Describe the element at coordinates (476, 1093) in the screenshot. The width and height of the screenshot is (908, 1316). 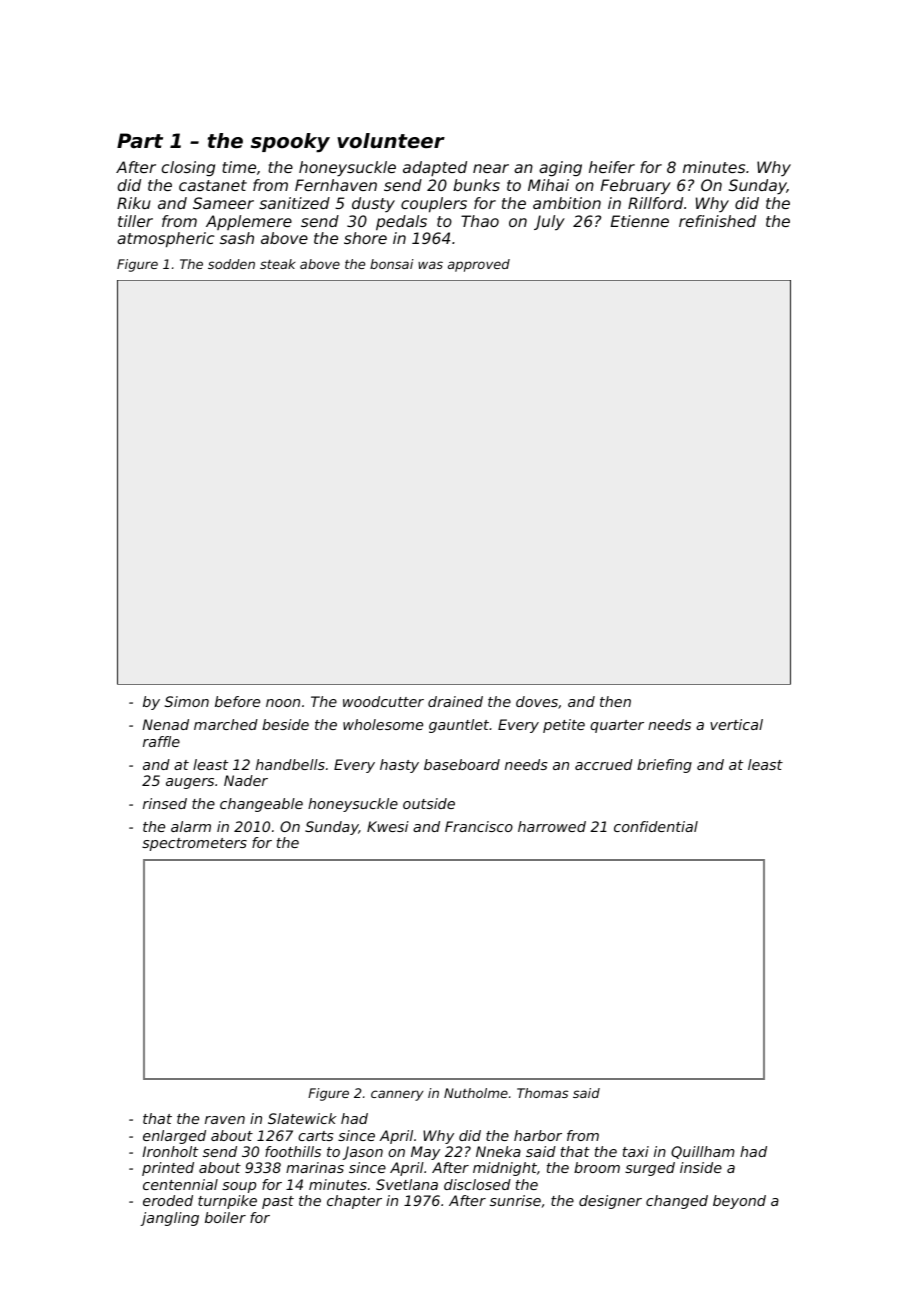
I see `Nutholme` at that location.
